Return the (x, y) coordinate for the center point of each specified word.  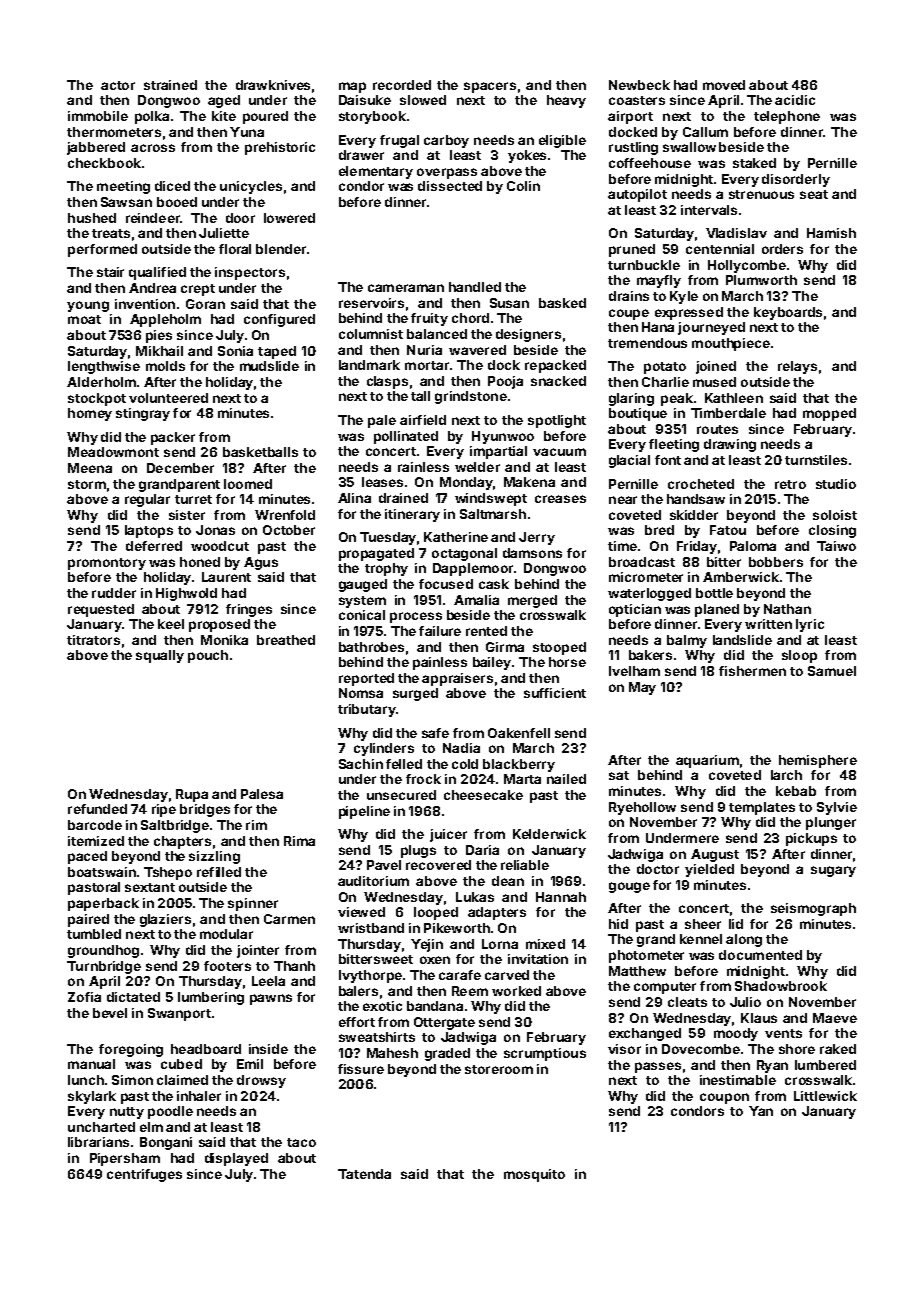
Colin (523, 186)
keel (171, 624)
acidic (795, 100)
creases (560, 499)
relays (797, 367)
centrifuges (144, 1175)
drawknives (273, 85)
